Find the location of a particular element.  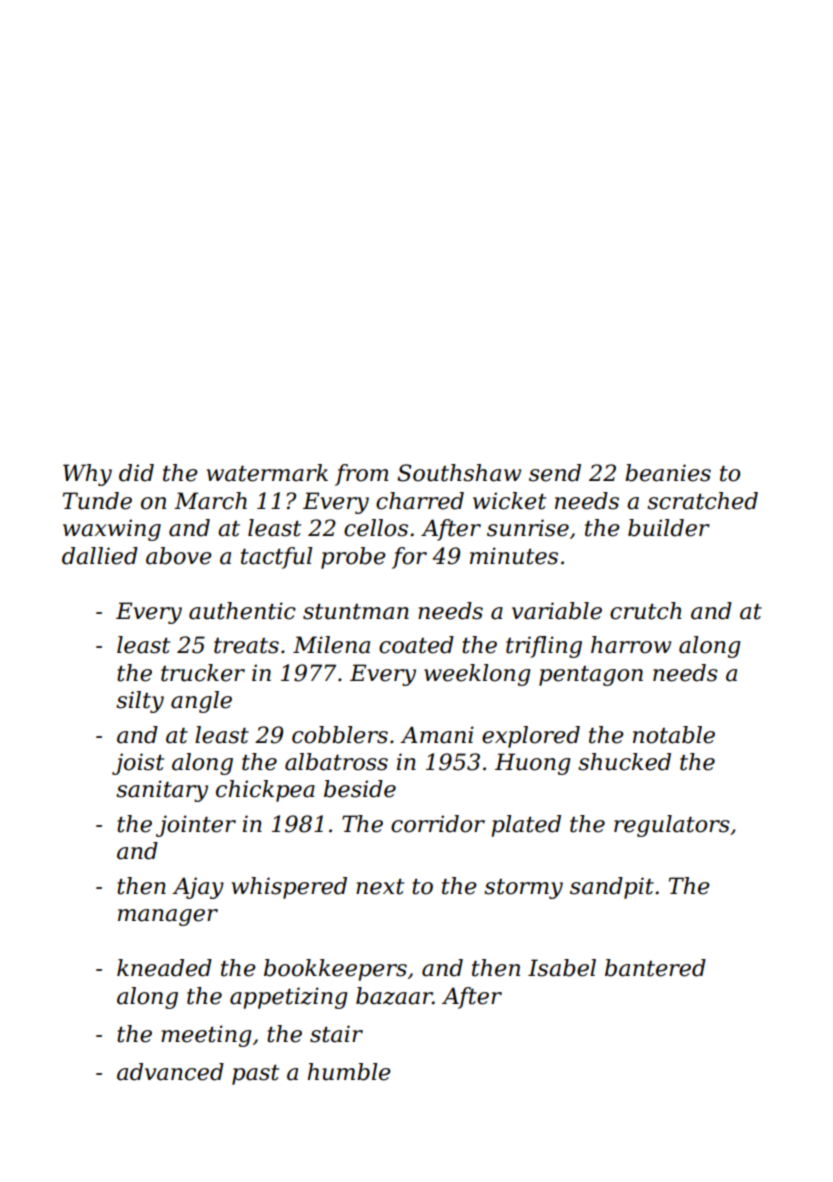

did is located at coordinates (136, 473).
